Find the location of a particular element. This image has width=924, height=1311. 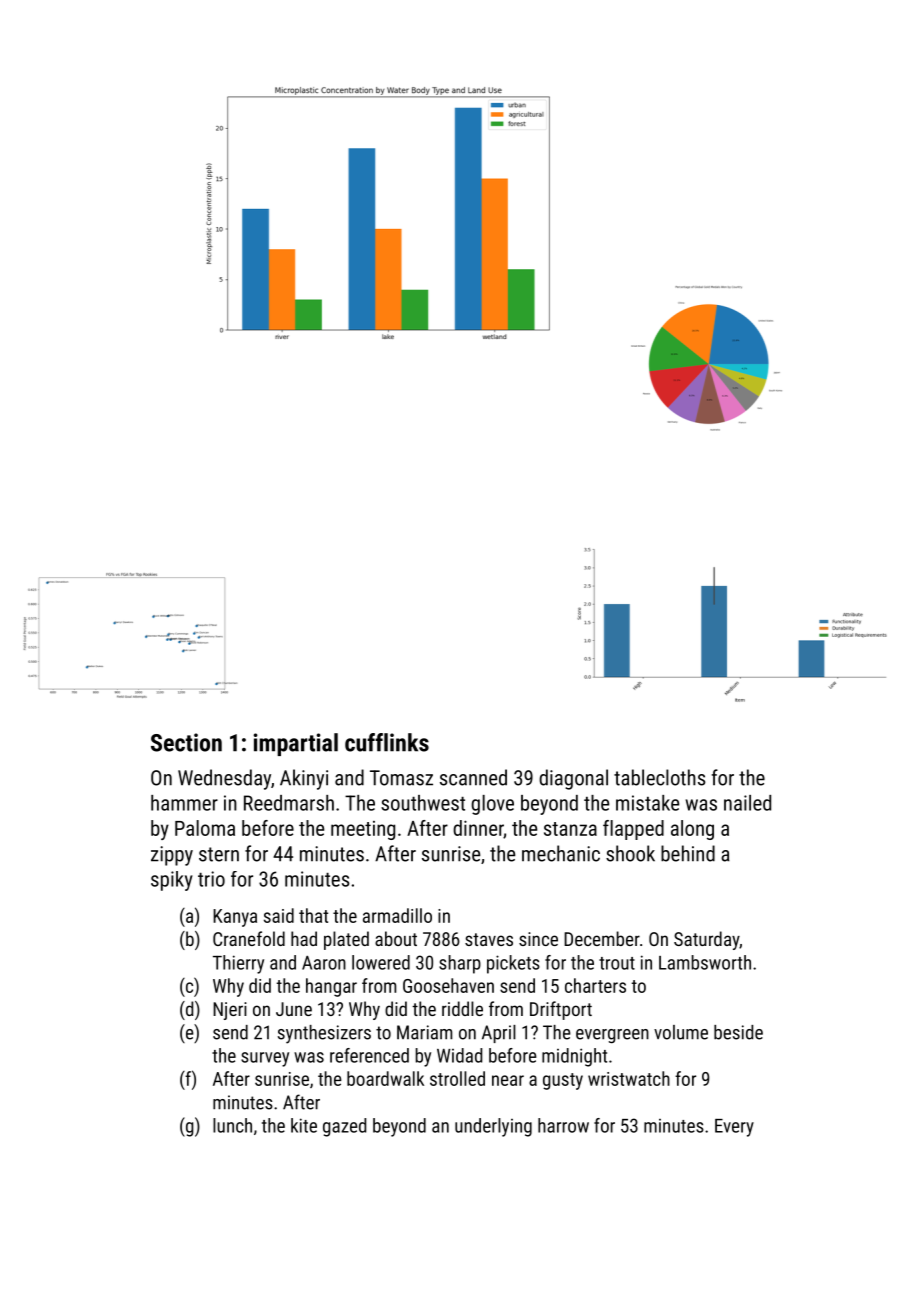

scanned is located at coordinates (473, 777).
